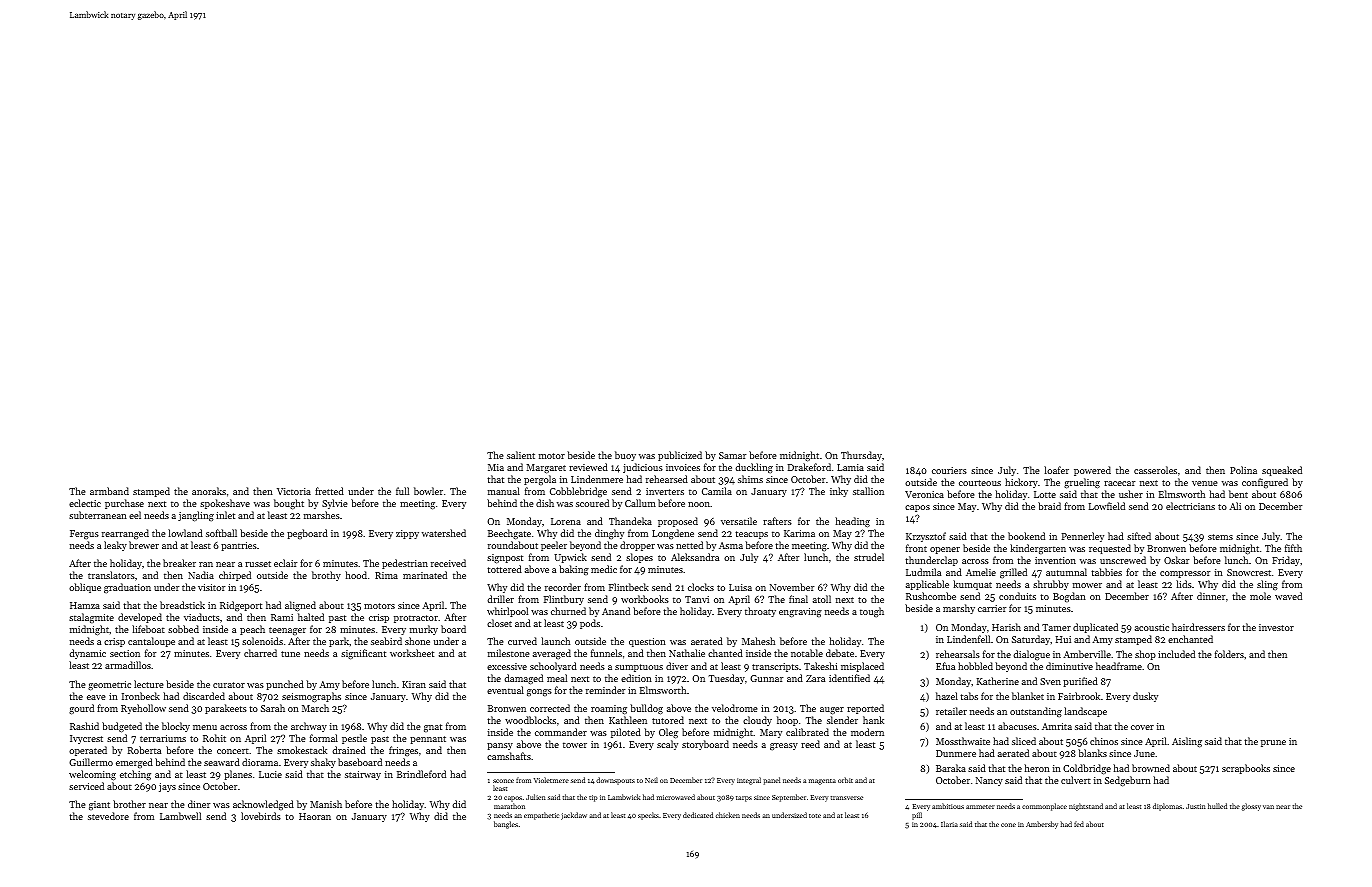  Describe the element at coordinates (294, 491) in the screenshot. I see `Victoria` at that location.
